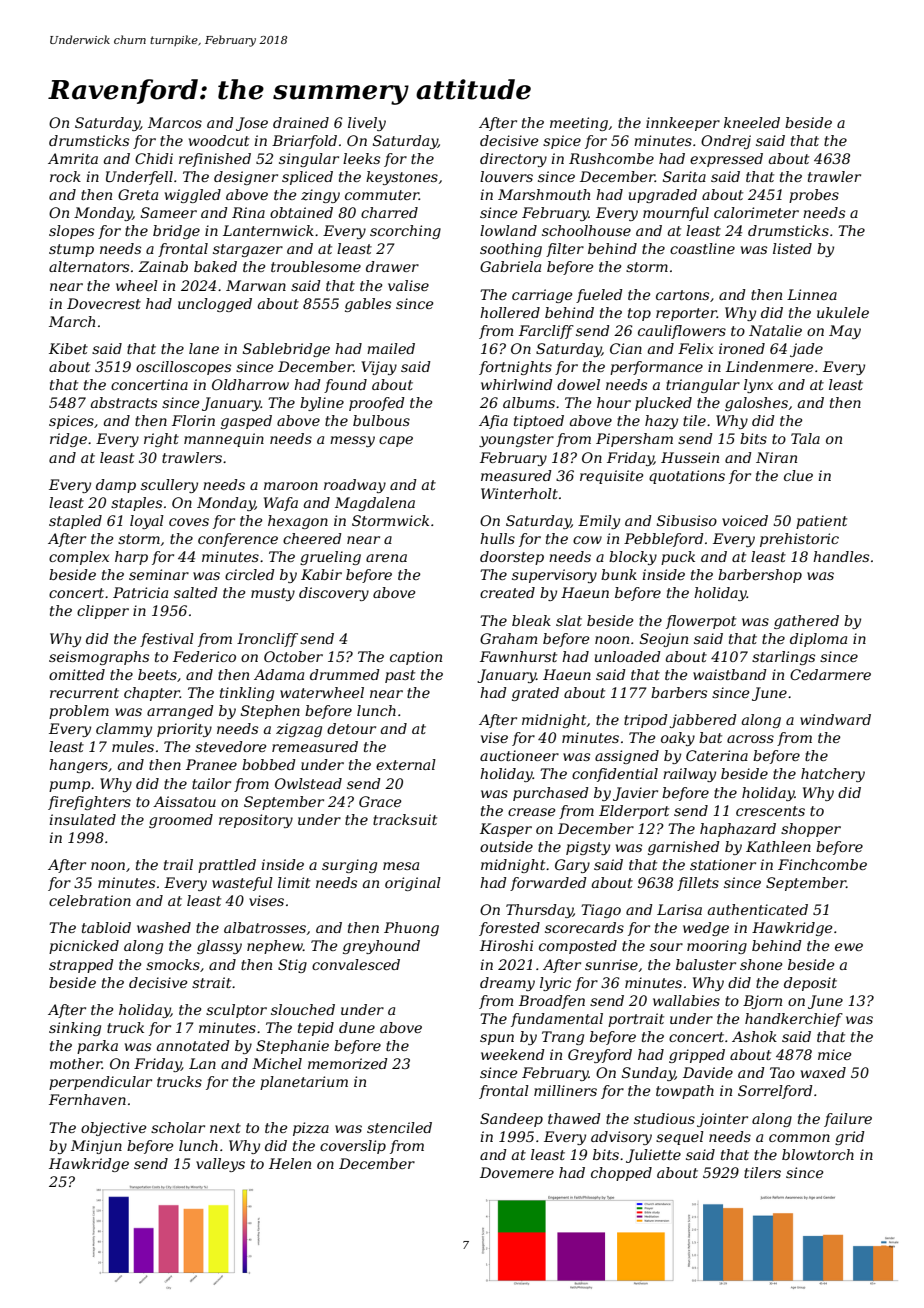  I want to click on deposit, so click(810, 984).
